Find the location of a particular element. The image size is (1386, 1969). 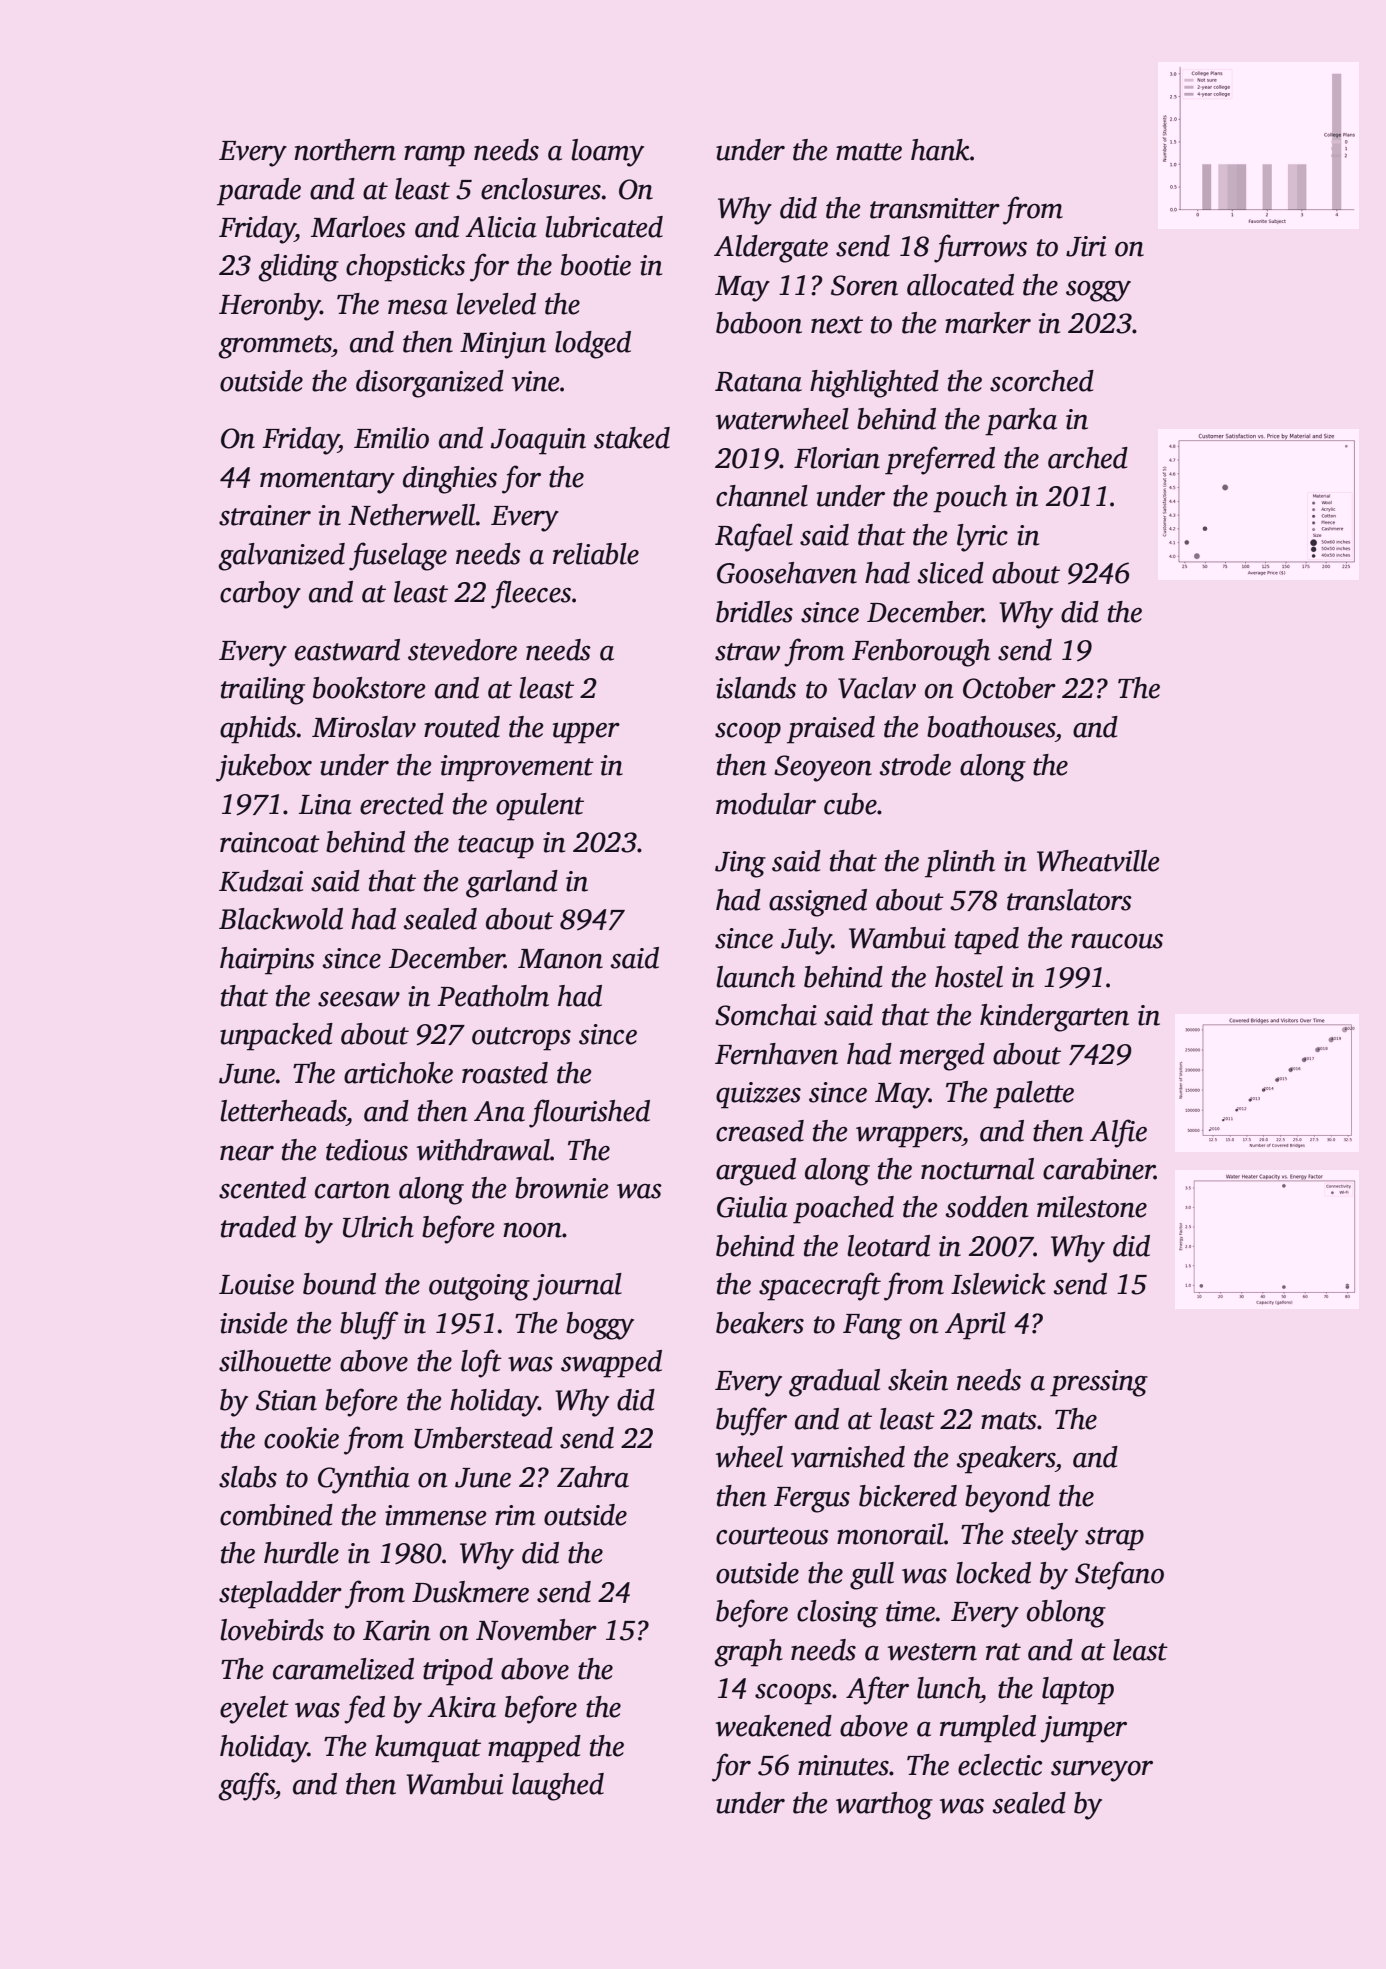

gradual is located at coordinates (834, 1383).
